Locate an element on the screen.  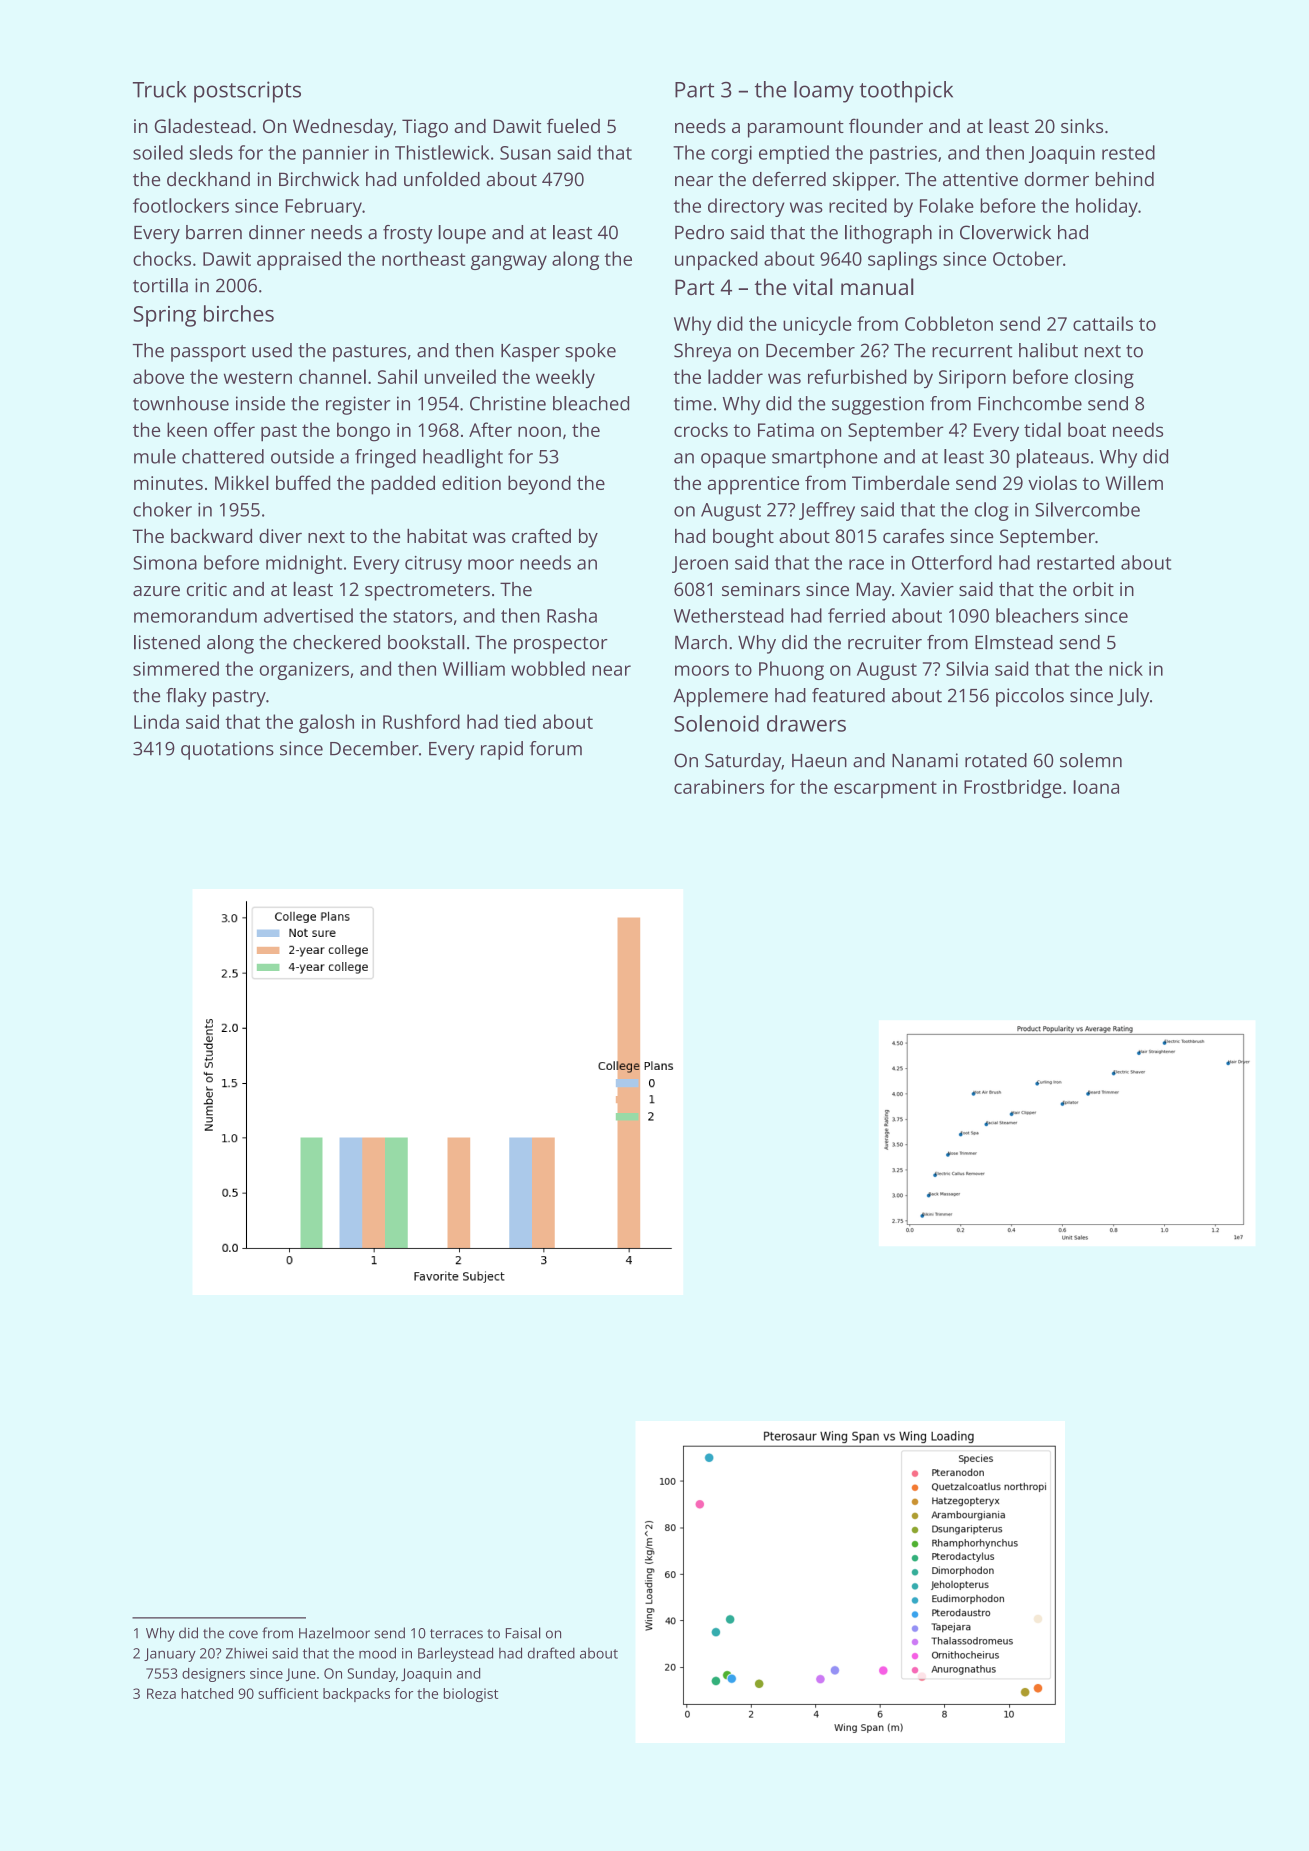
unfolded is located at coordinates (442, 178).
